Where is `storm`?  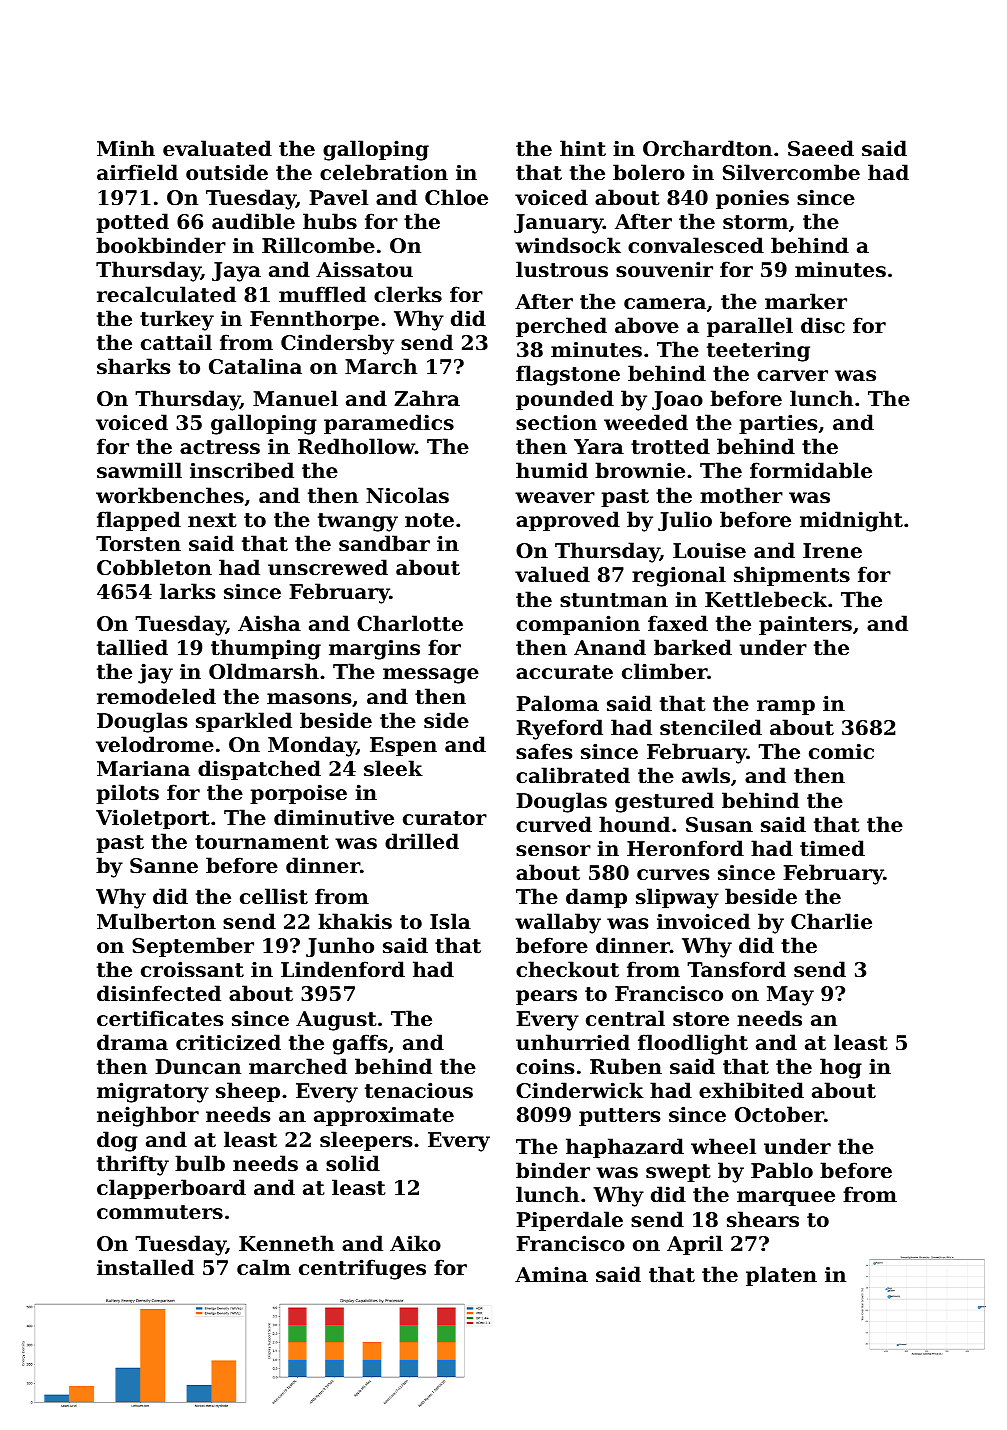
storm is located at coordinates (755, 222).
